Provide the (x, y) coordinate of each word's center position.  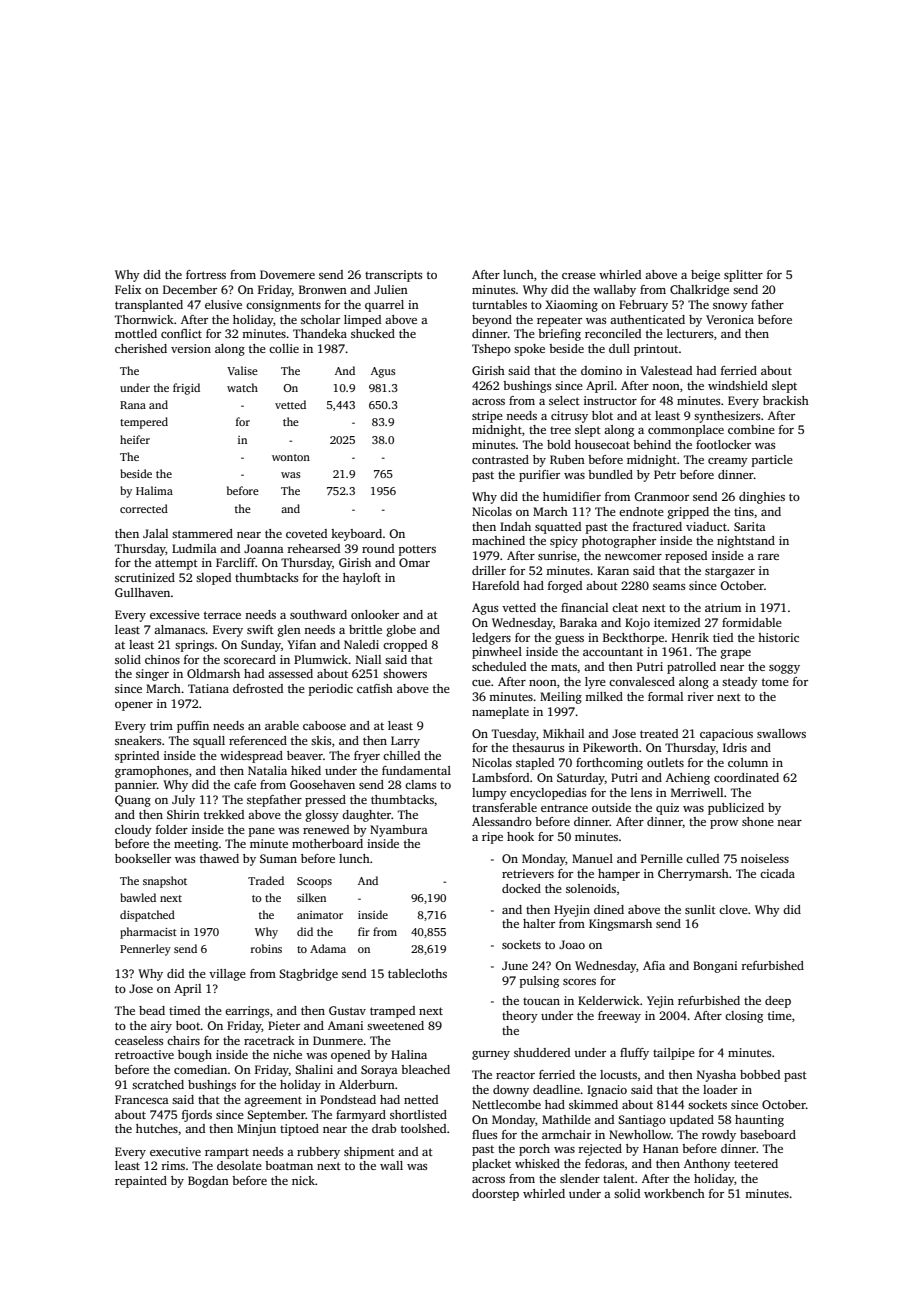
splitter (743, 276)
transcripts (393, 276)
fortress (206, 274)
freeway (619, 1017)
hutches (157, 1128)
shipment (369, 1153)
